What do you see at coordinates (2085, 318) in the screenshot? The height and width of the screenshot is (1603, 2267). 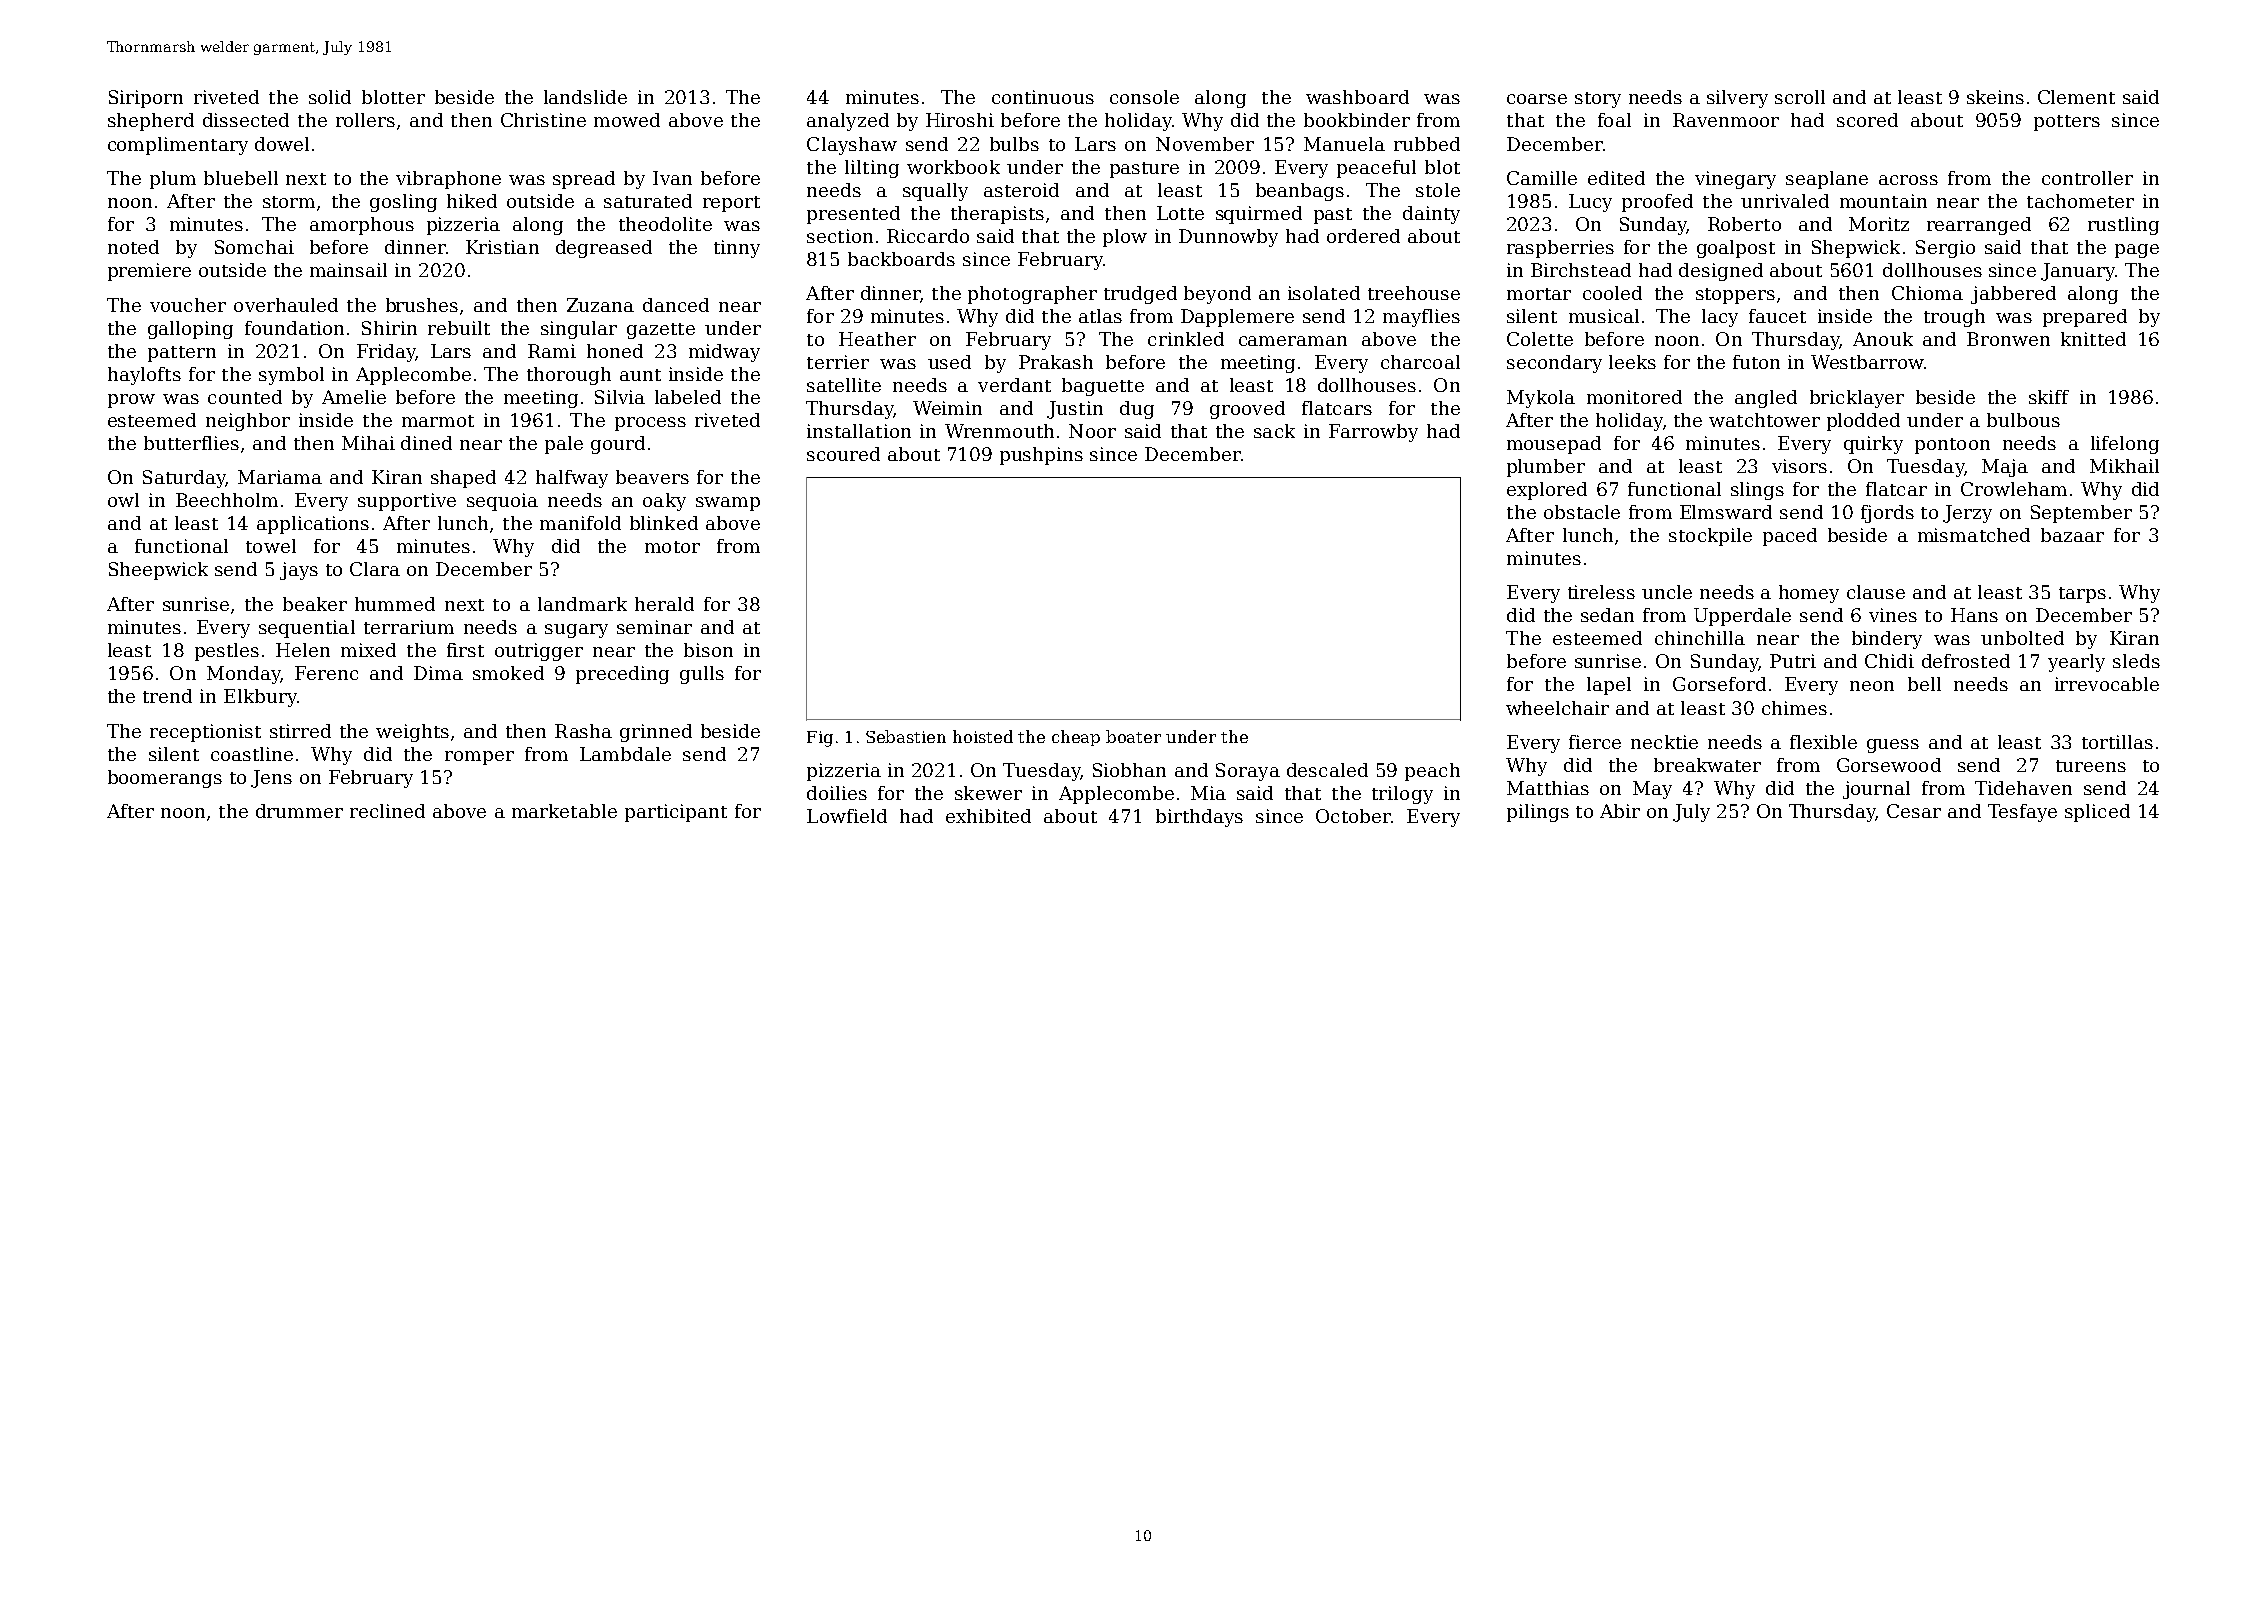 I see `prepared` at bounding box center [2085, 318].
